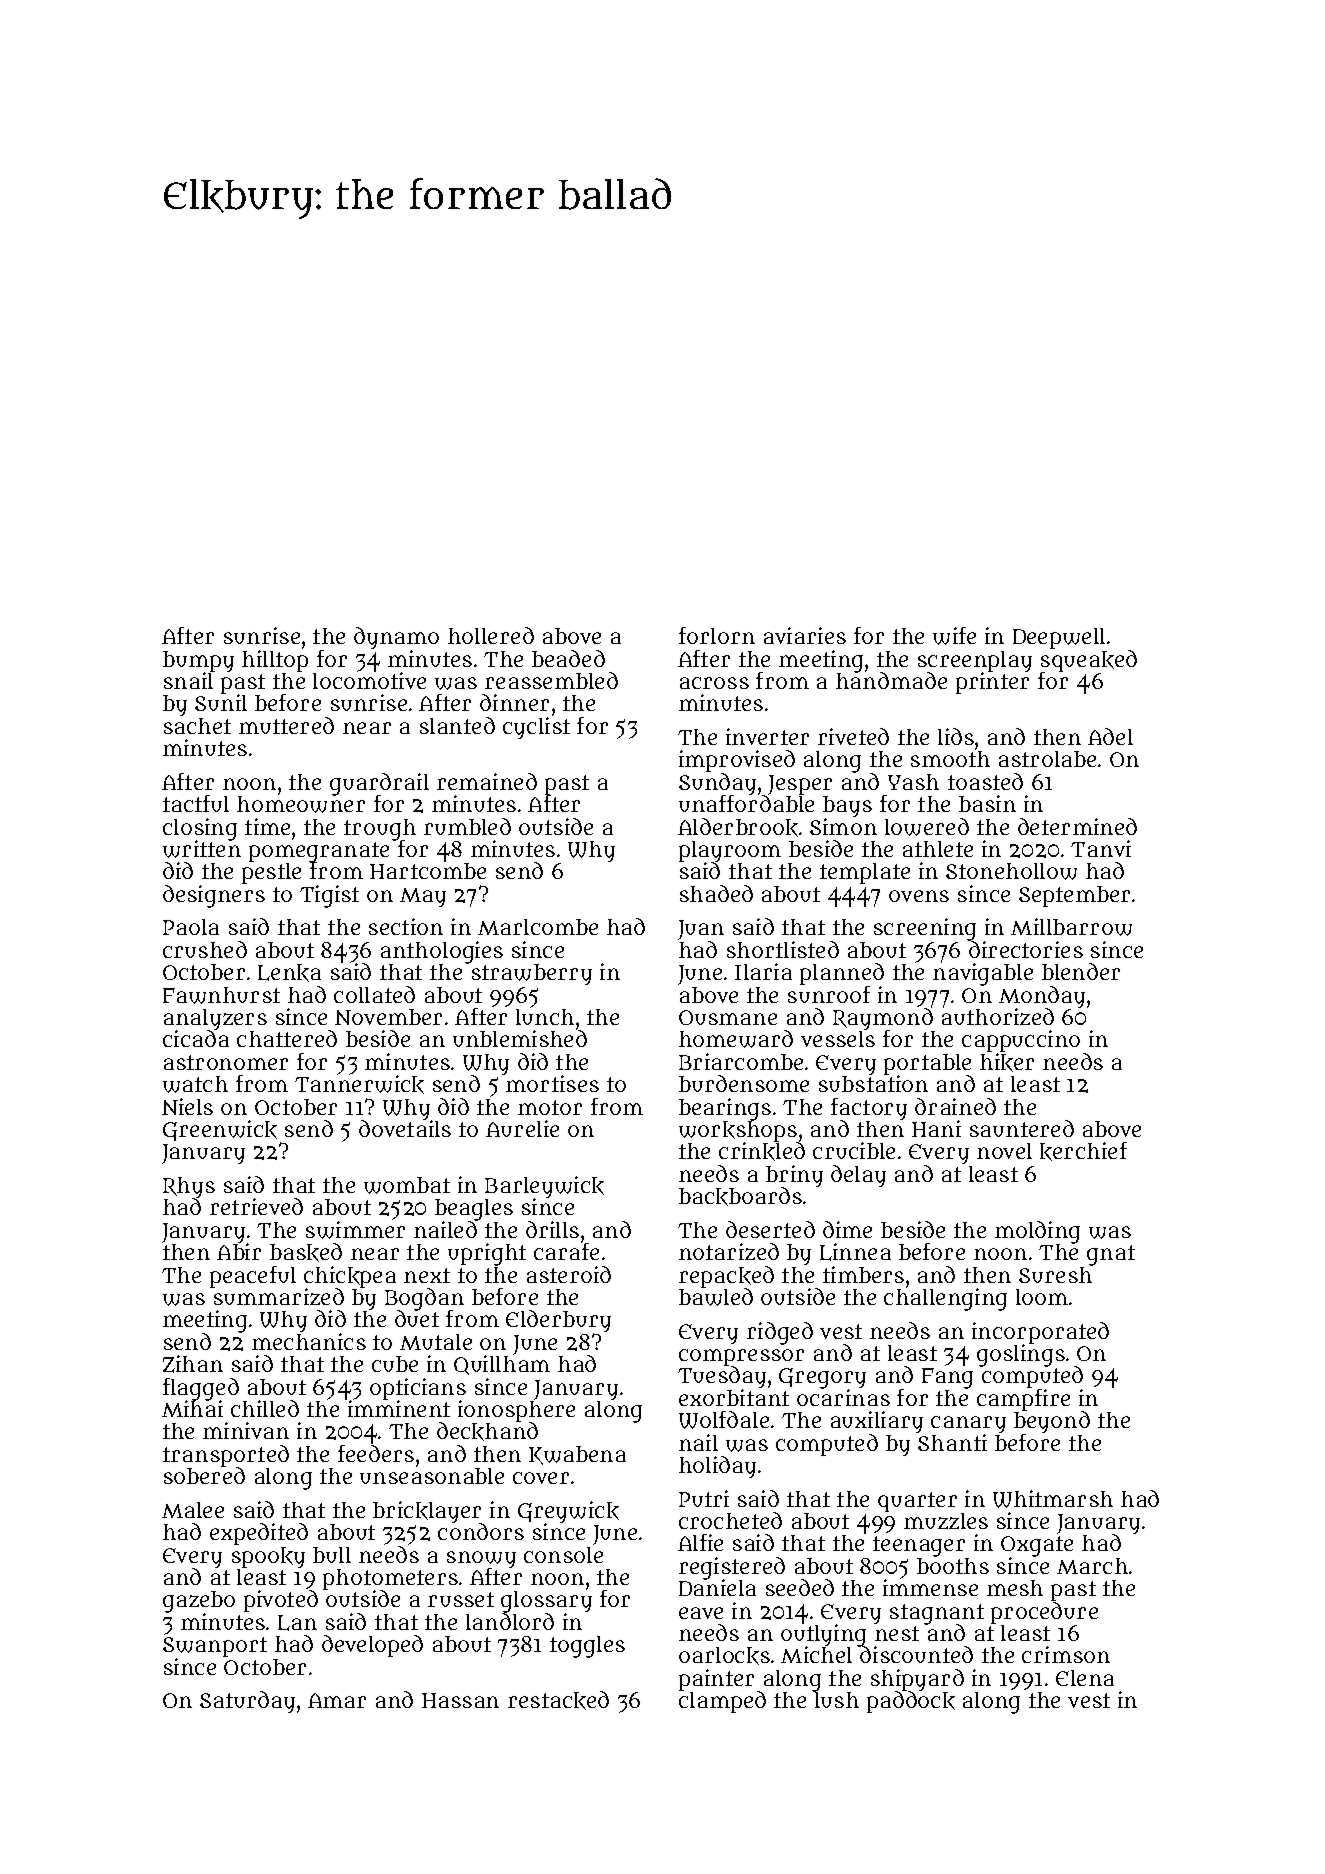 This page has width=1325, height=1874. What do you see at coordinates (428, 871) in the page?
I see `Hartcombe` at bounding box center [428, 871].
